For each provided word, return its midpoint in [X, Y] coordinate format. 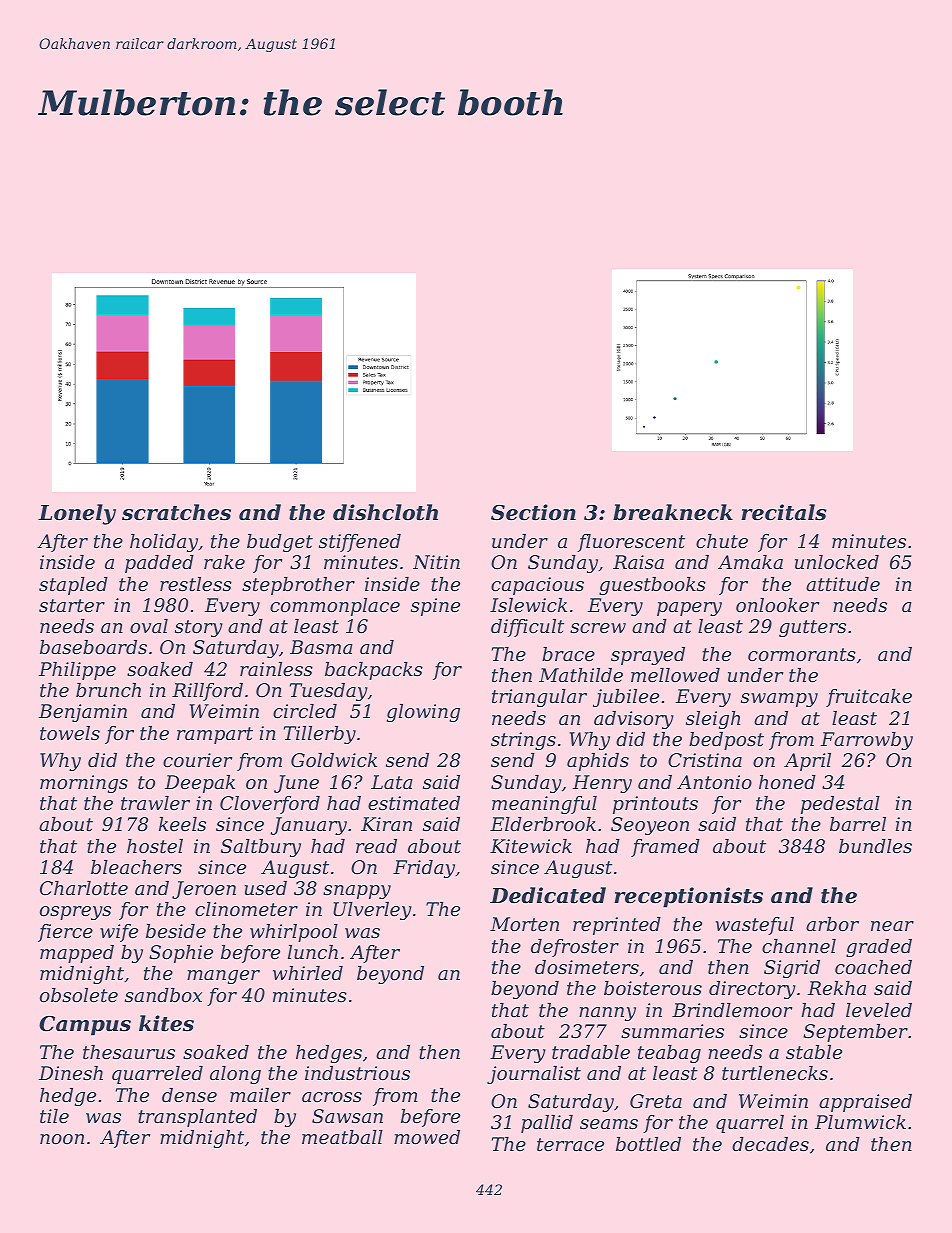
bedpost [726, 741]
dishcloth [385, 512]
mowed [427, 1137]
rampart [215, 735]
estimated [414, 803]
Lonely [77, 514]
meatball [342, 1137]
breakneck [673, 512]
